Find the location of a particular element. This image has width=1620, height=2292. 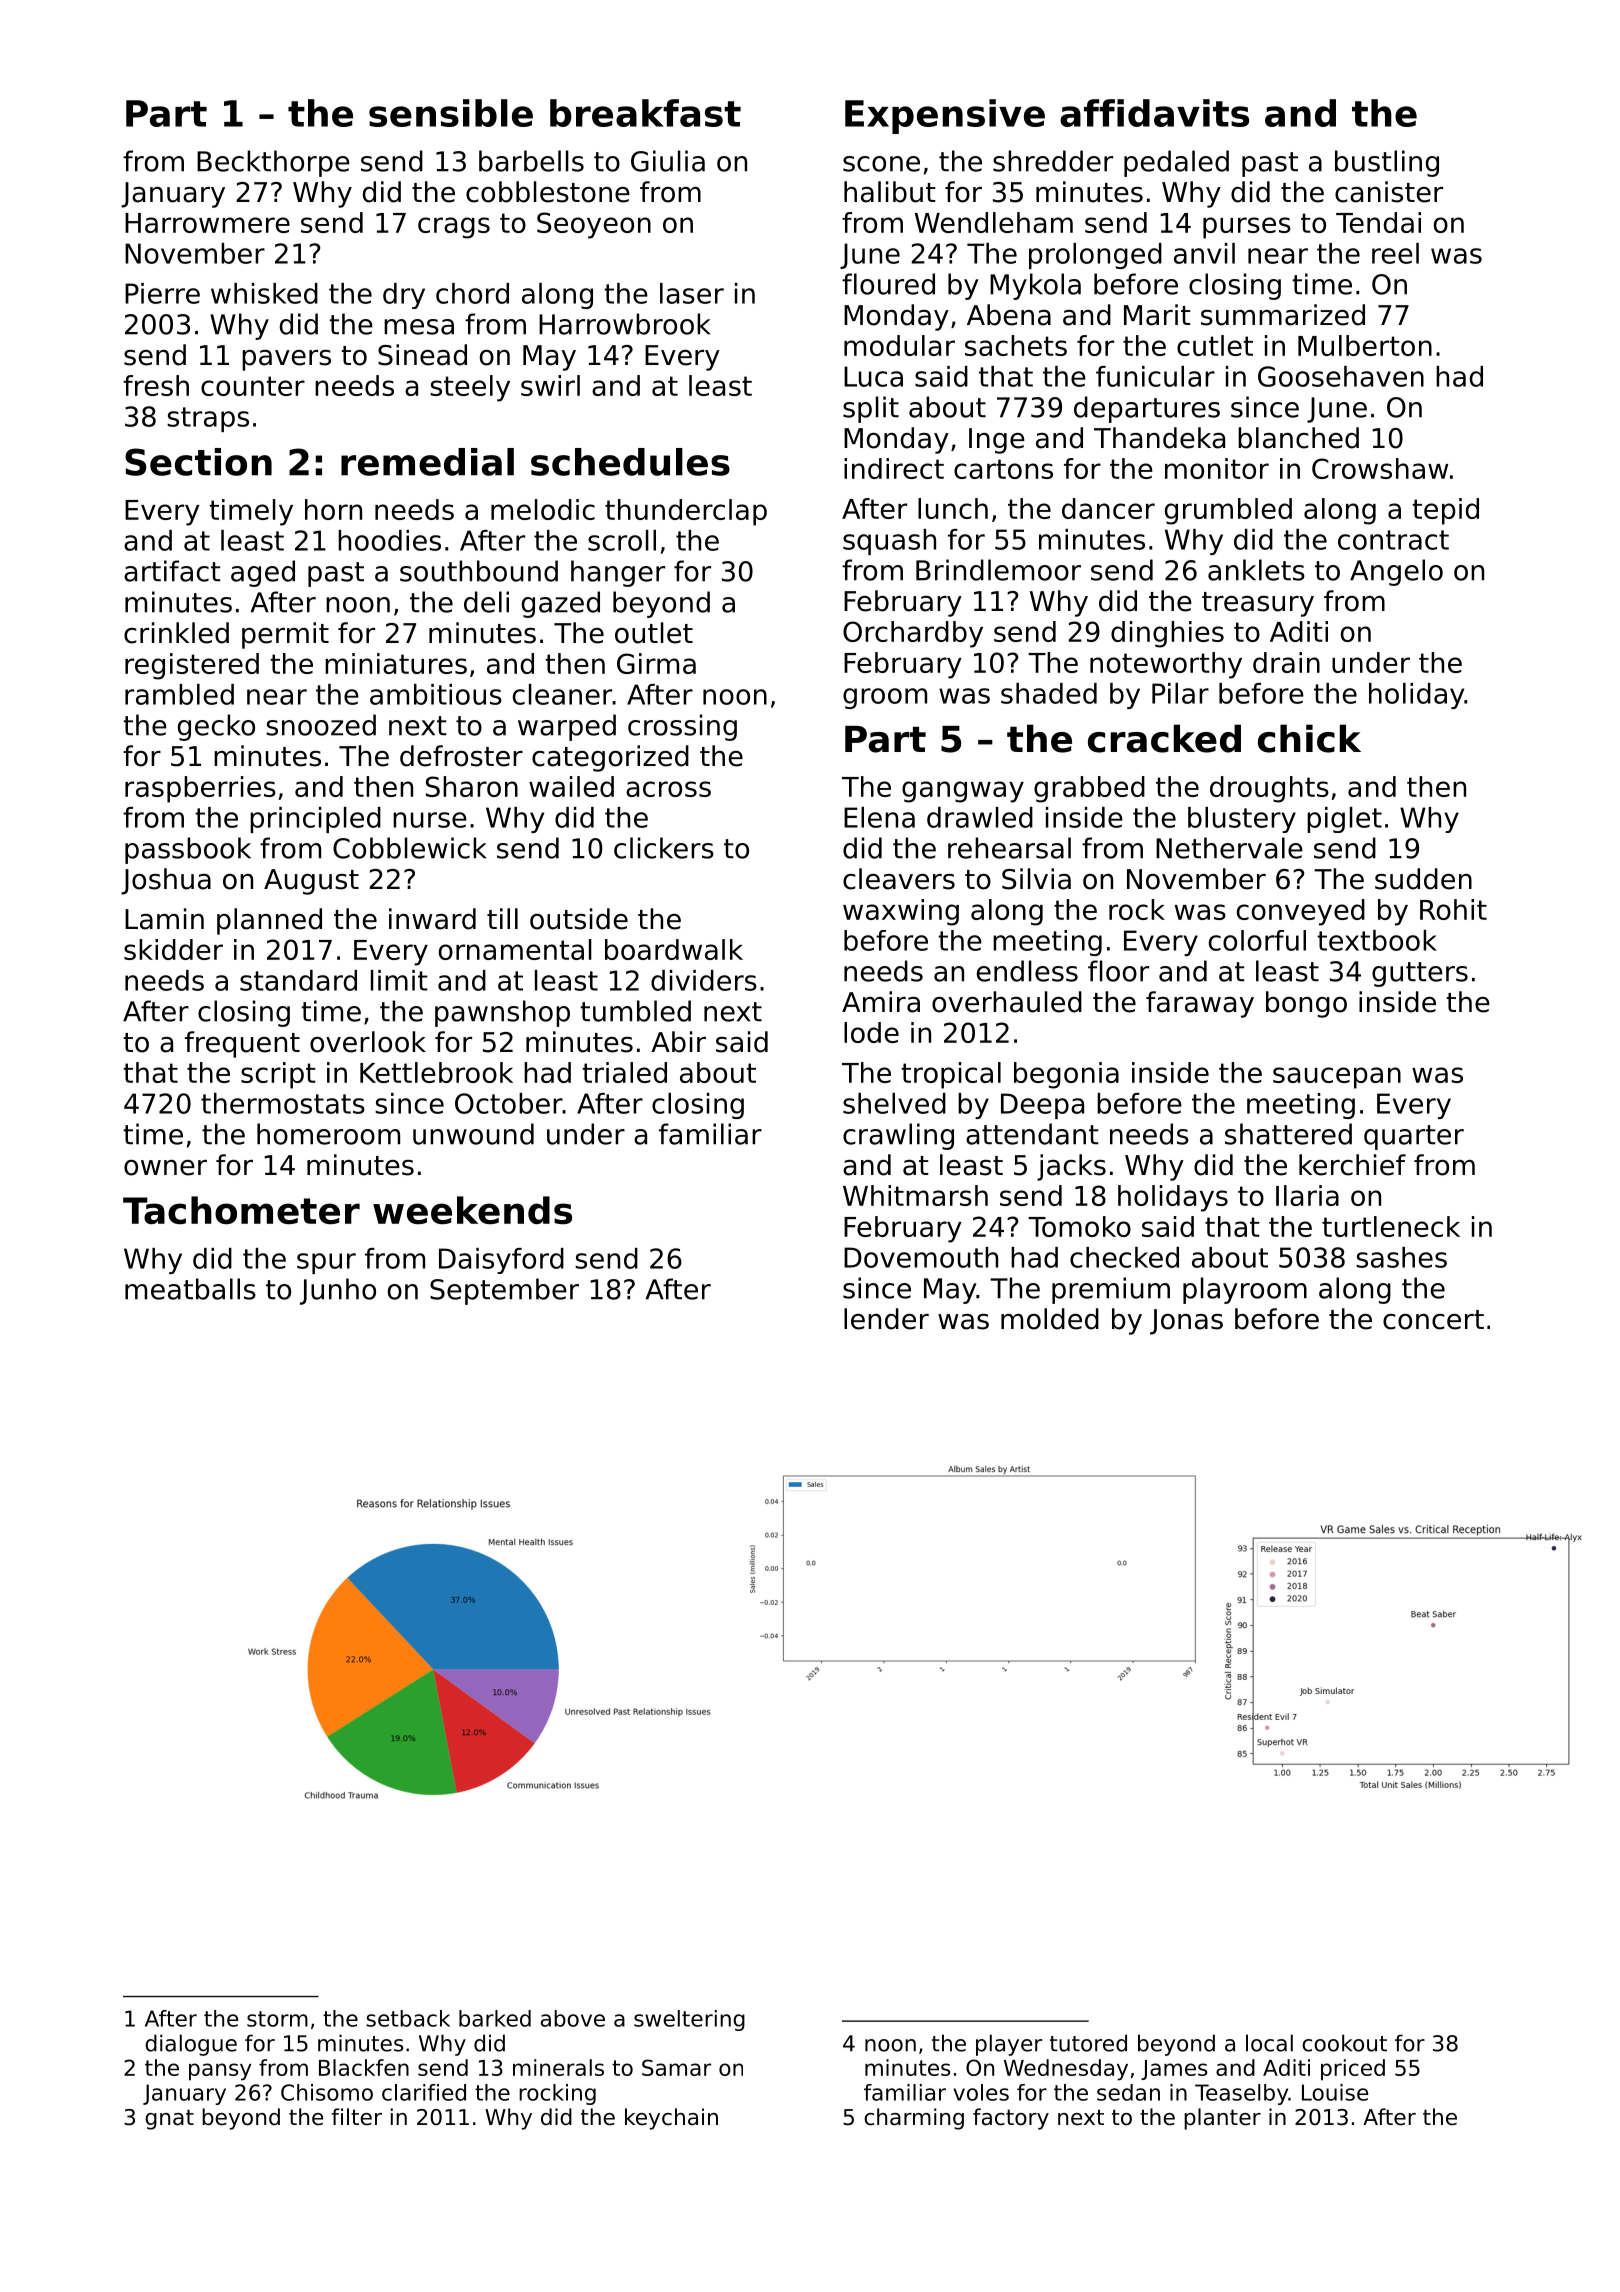

breakfast is located at coordinates (645, 113).
